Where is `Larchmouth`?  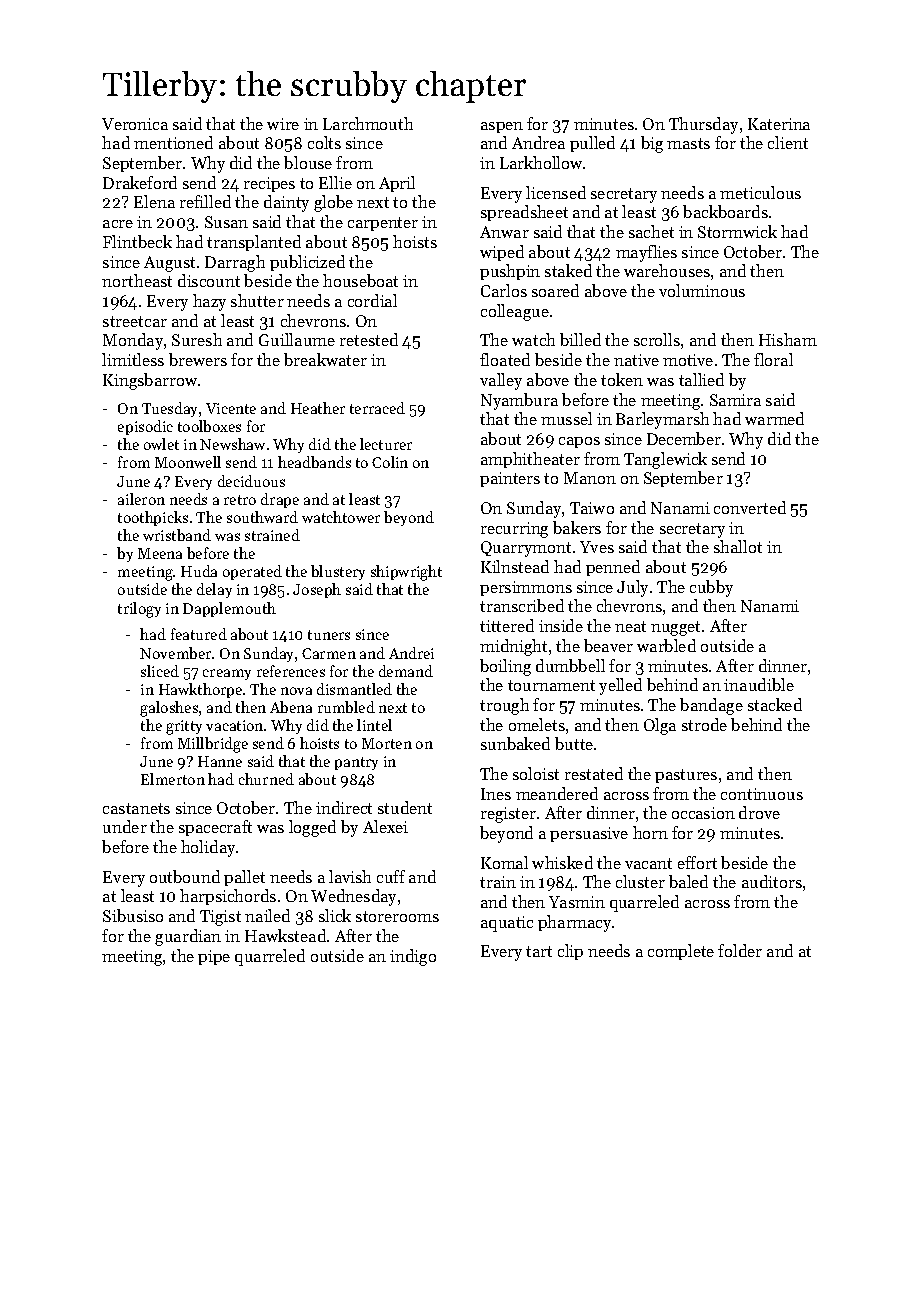 Larchmouth is located at coordinates (368, 123).
